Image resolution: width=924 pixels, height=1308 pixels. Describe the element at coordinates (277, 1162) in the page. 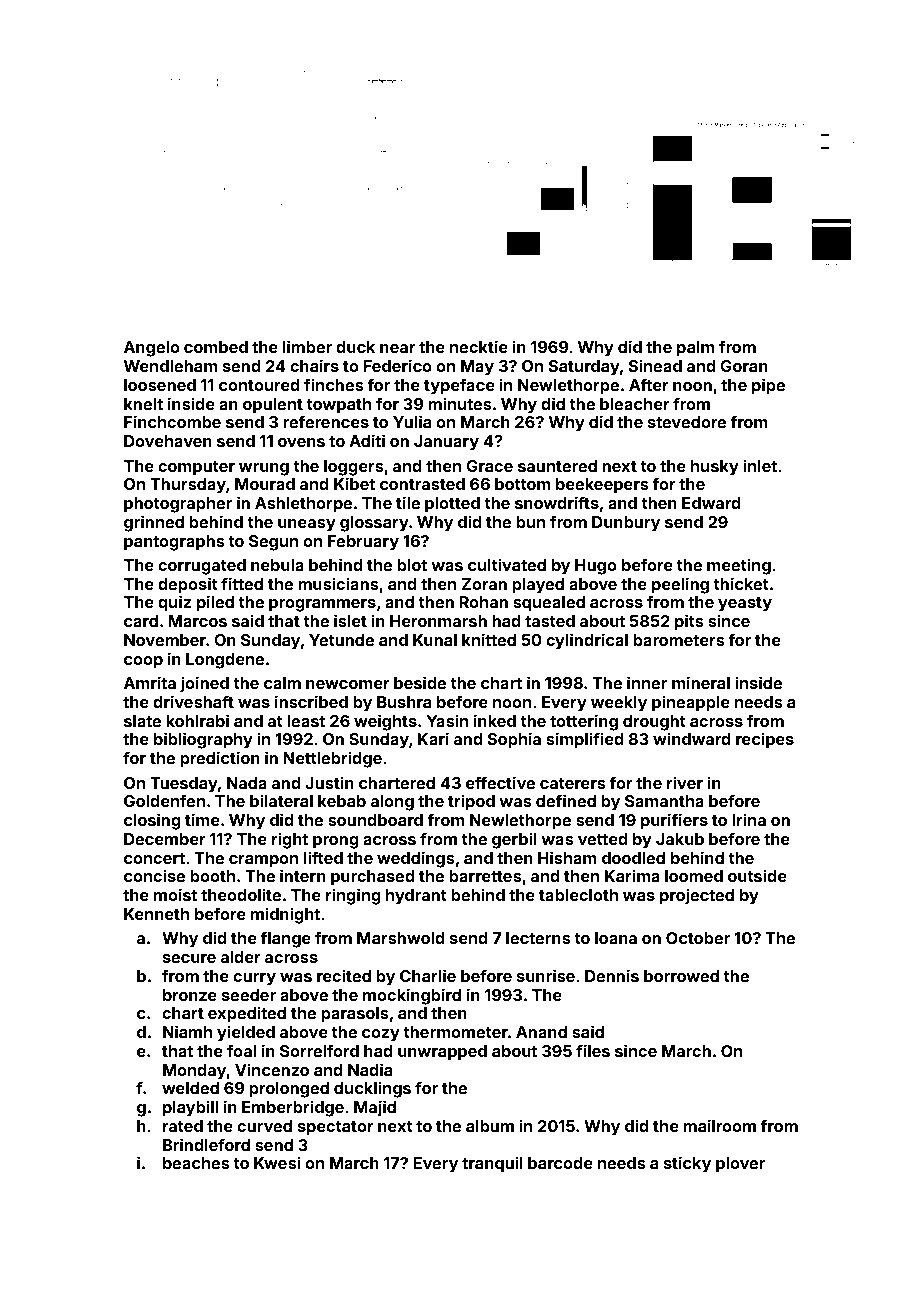

I see `Kwesi` at that location.
